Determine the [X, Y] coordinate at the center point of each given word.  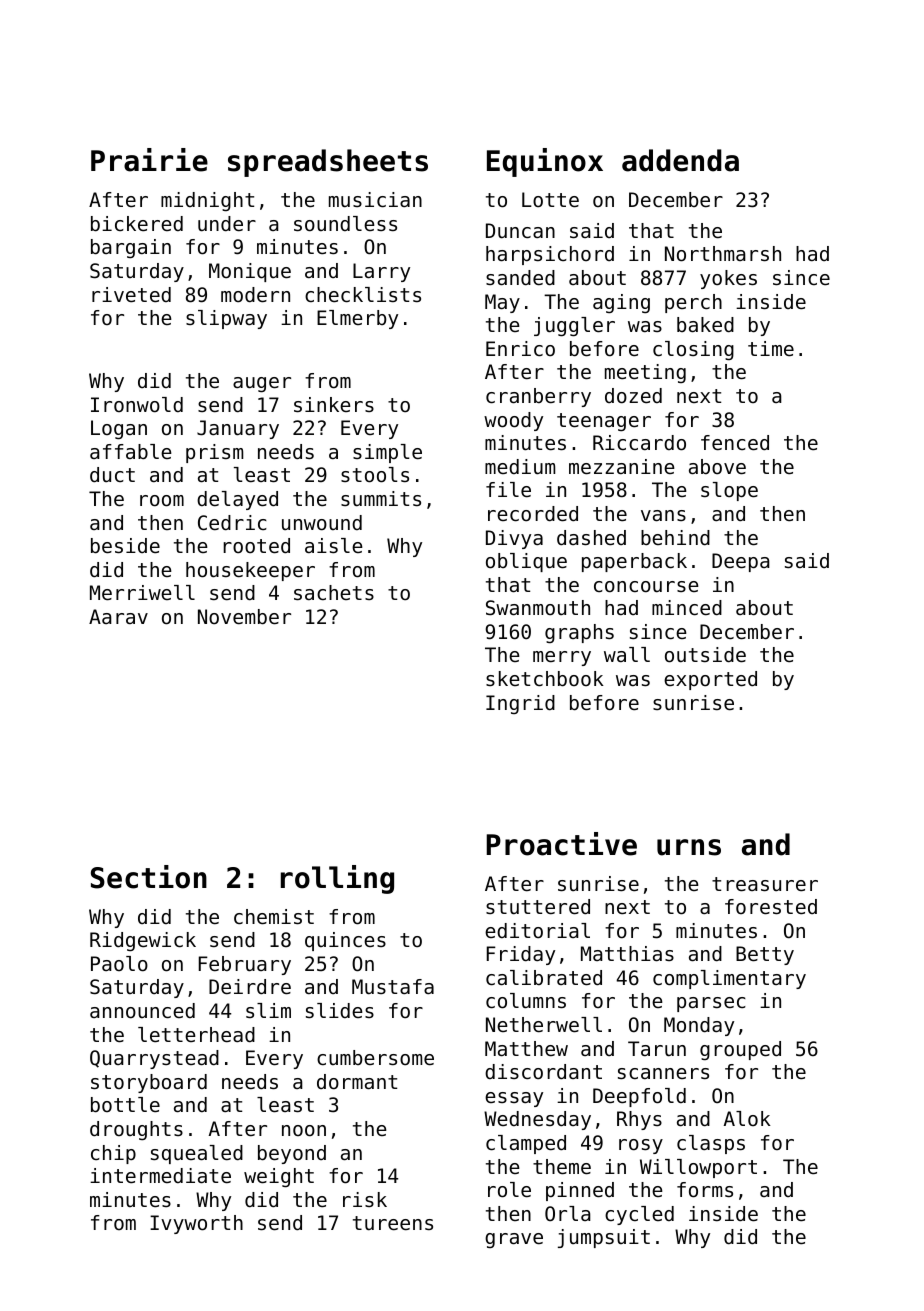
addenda [680, 160]
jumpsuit [604, 1238]
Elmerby [357, 319]
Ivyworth [196, 1224]
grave [514, 1240]
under [227, 224]
